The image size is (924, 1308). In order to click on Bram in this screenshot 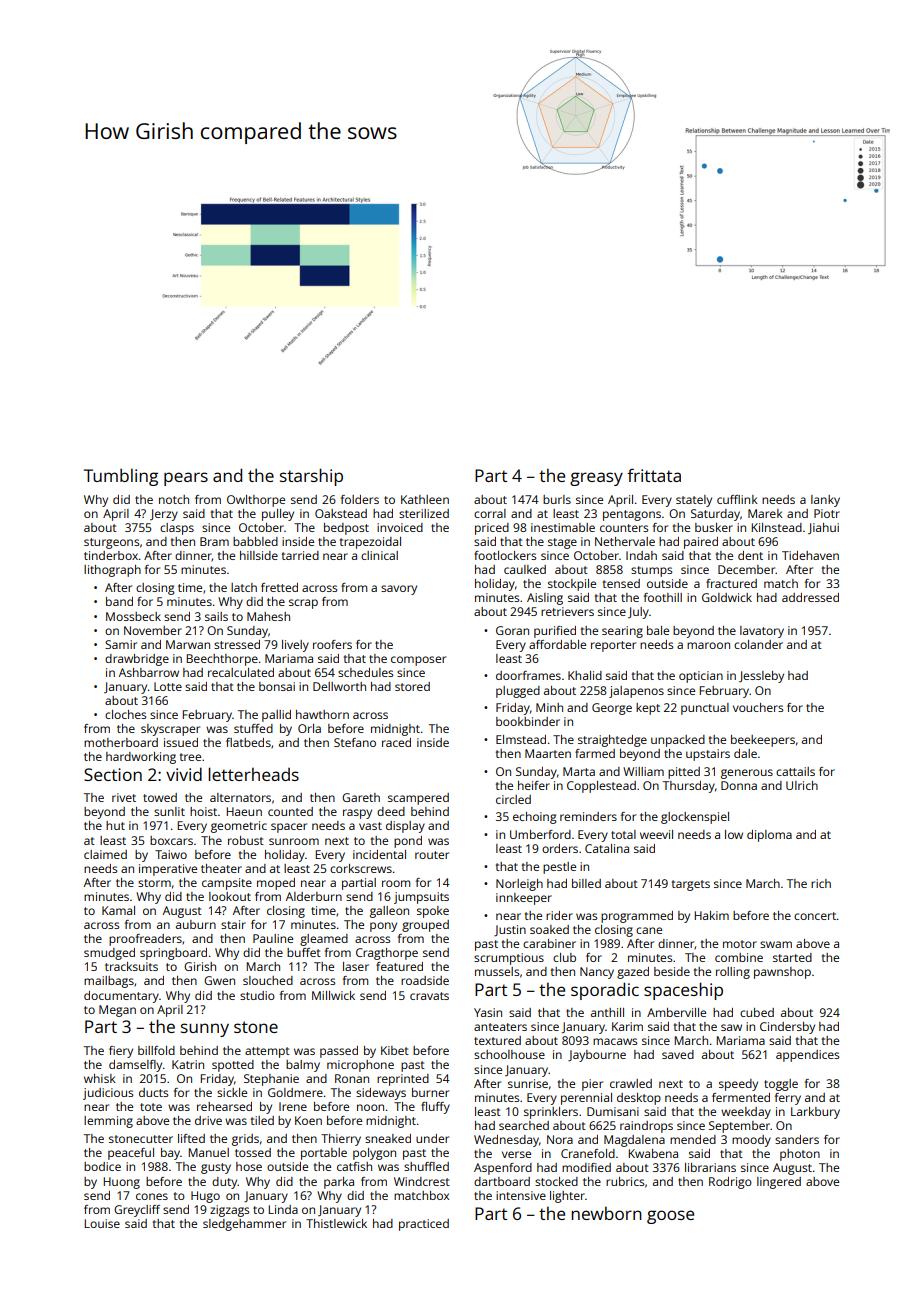, I will do `click(214, 541)`.
